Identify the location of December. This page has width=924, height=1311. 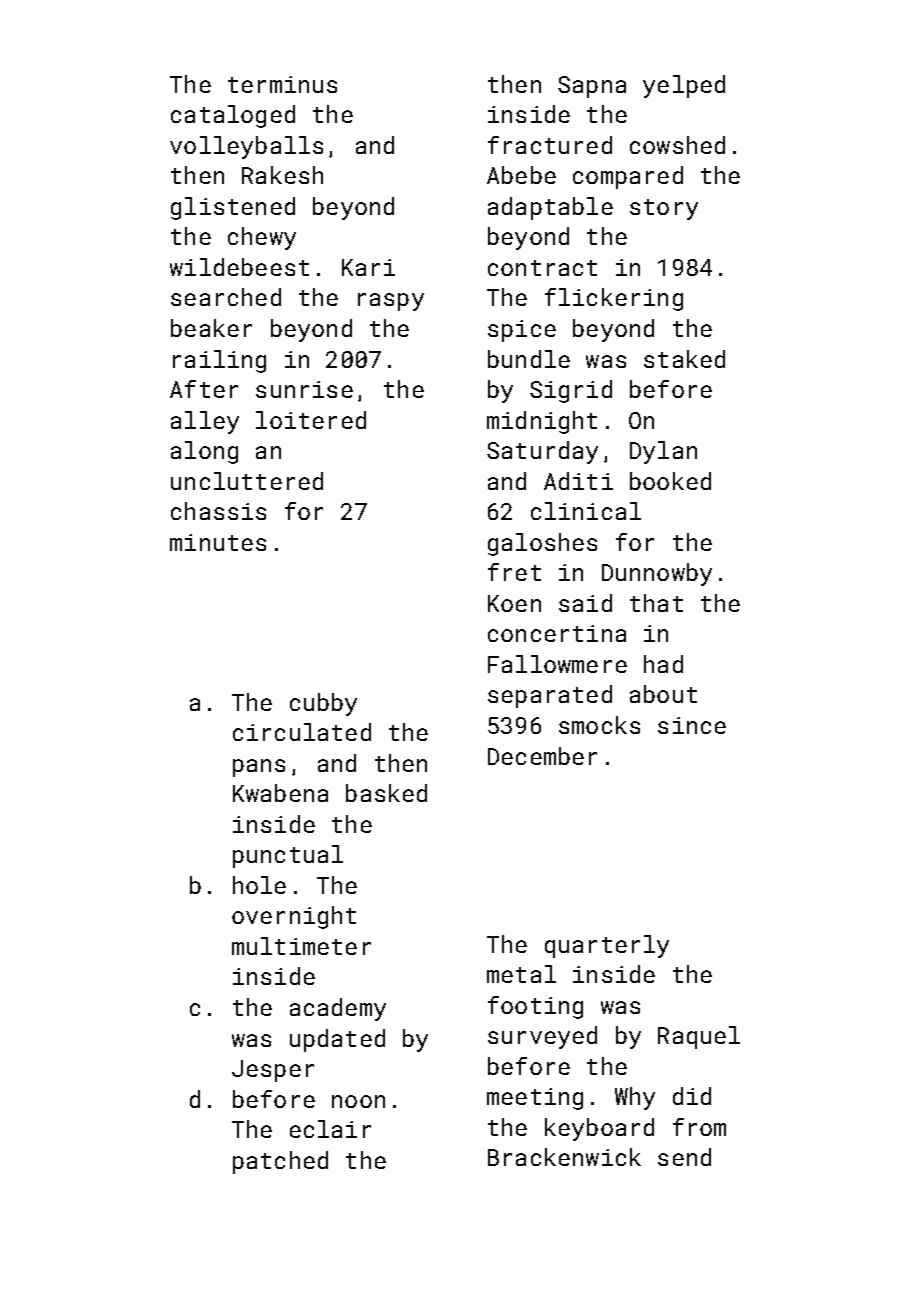
(542, 756).
